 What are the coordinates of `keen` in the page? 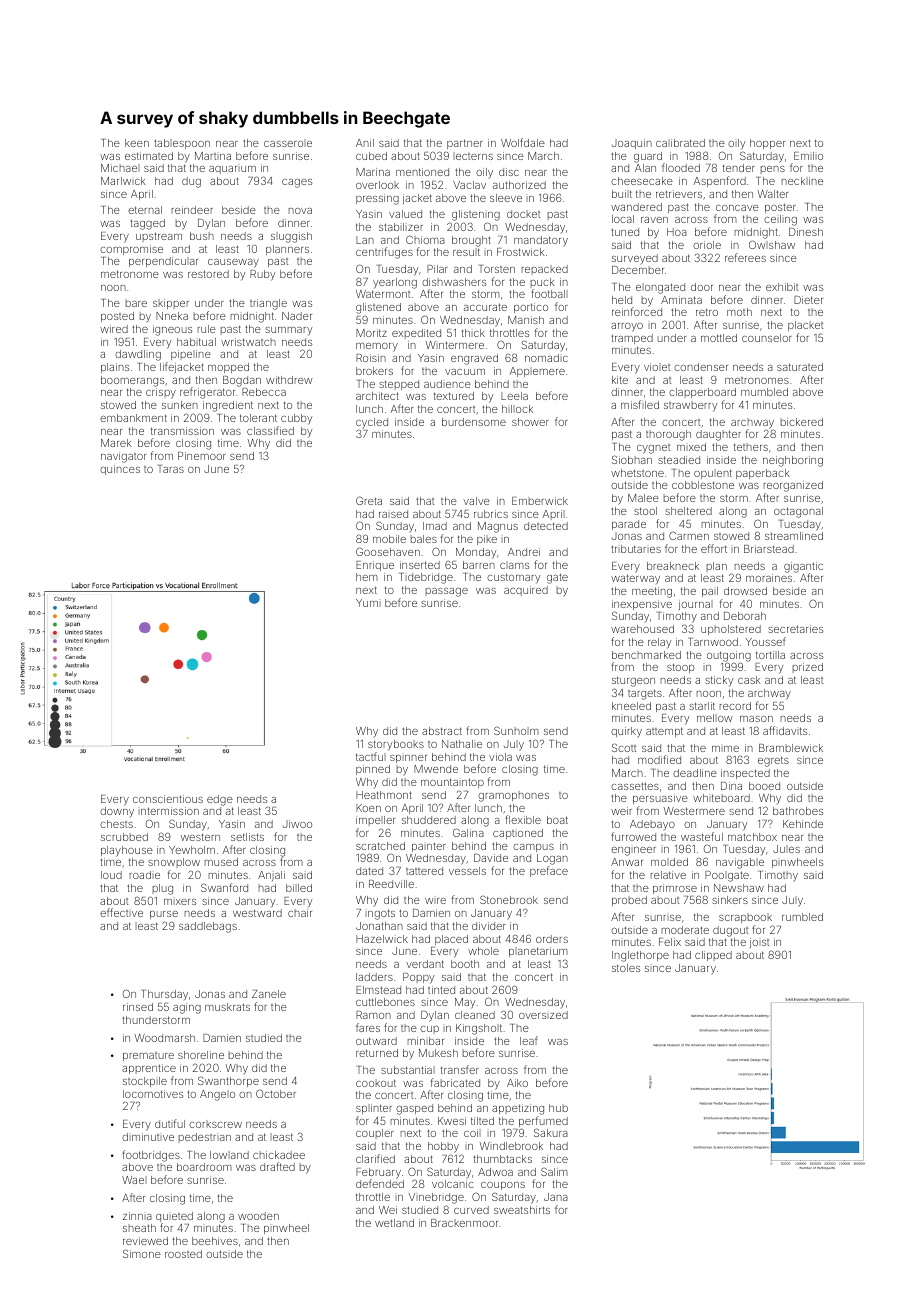 It's located at (137, 143).
